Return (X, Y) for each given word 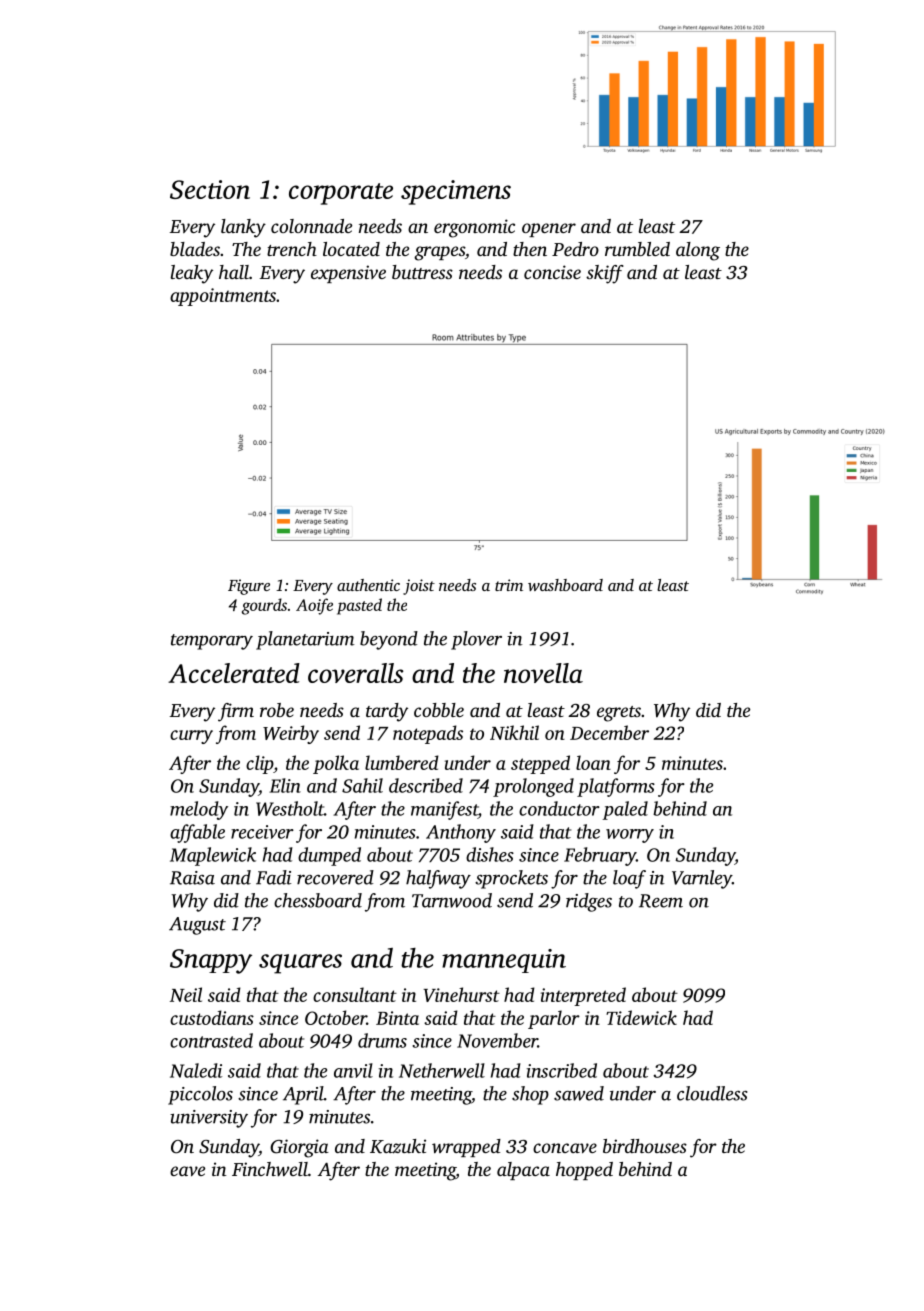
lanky (243, 228)
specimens (456, 192)
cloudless (712, 1093)
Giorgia (299, 1148)
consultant (355, 994)
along (698, 251)
